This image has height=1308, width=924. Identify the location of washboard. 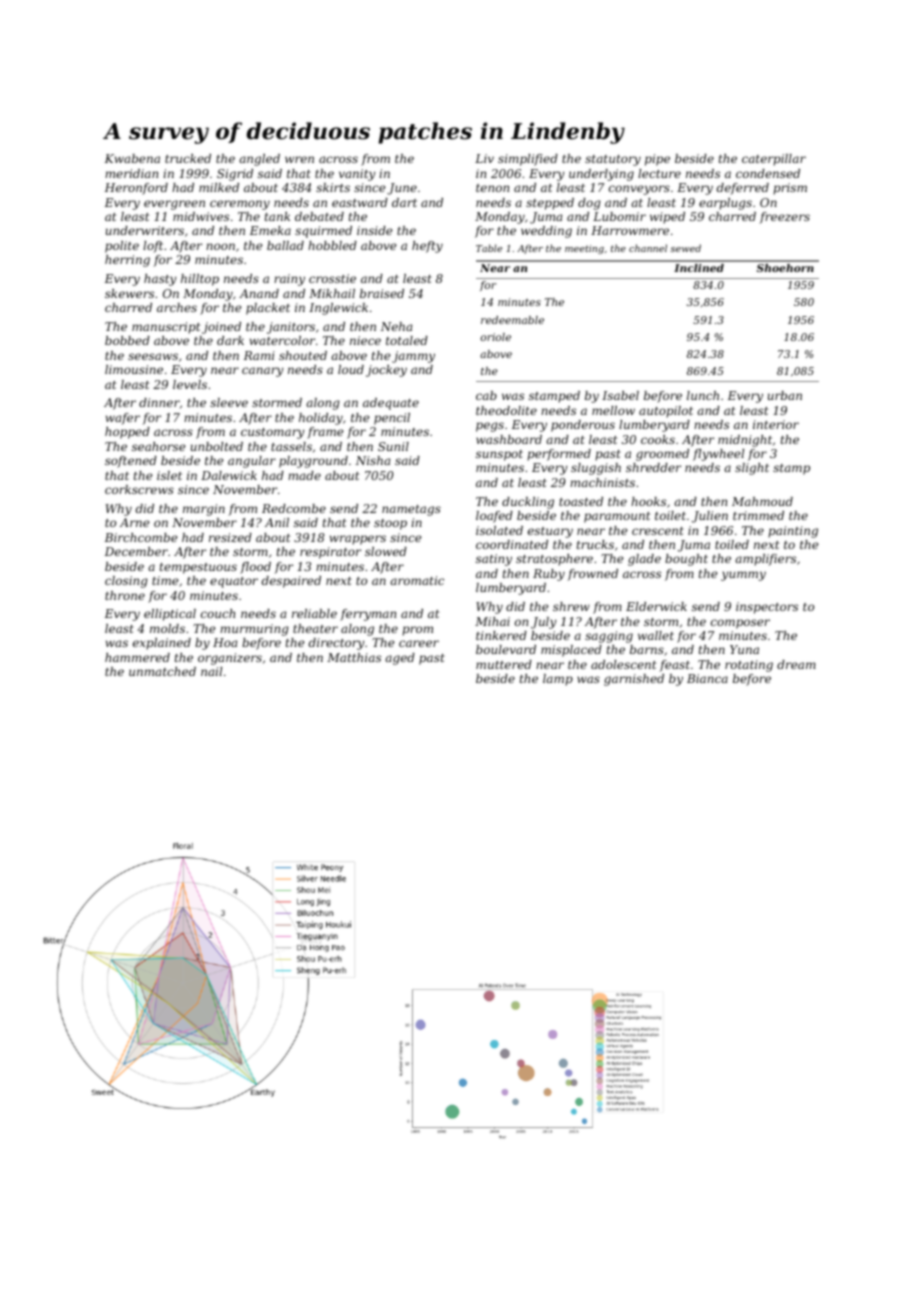
(509, 439).
